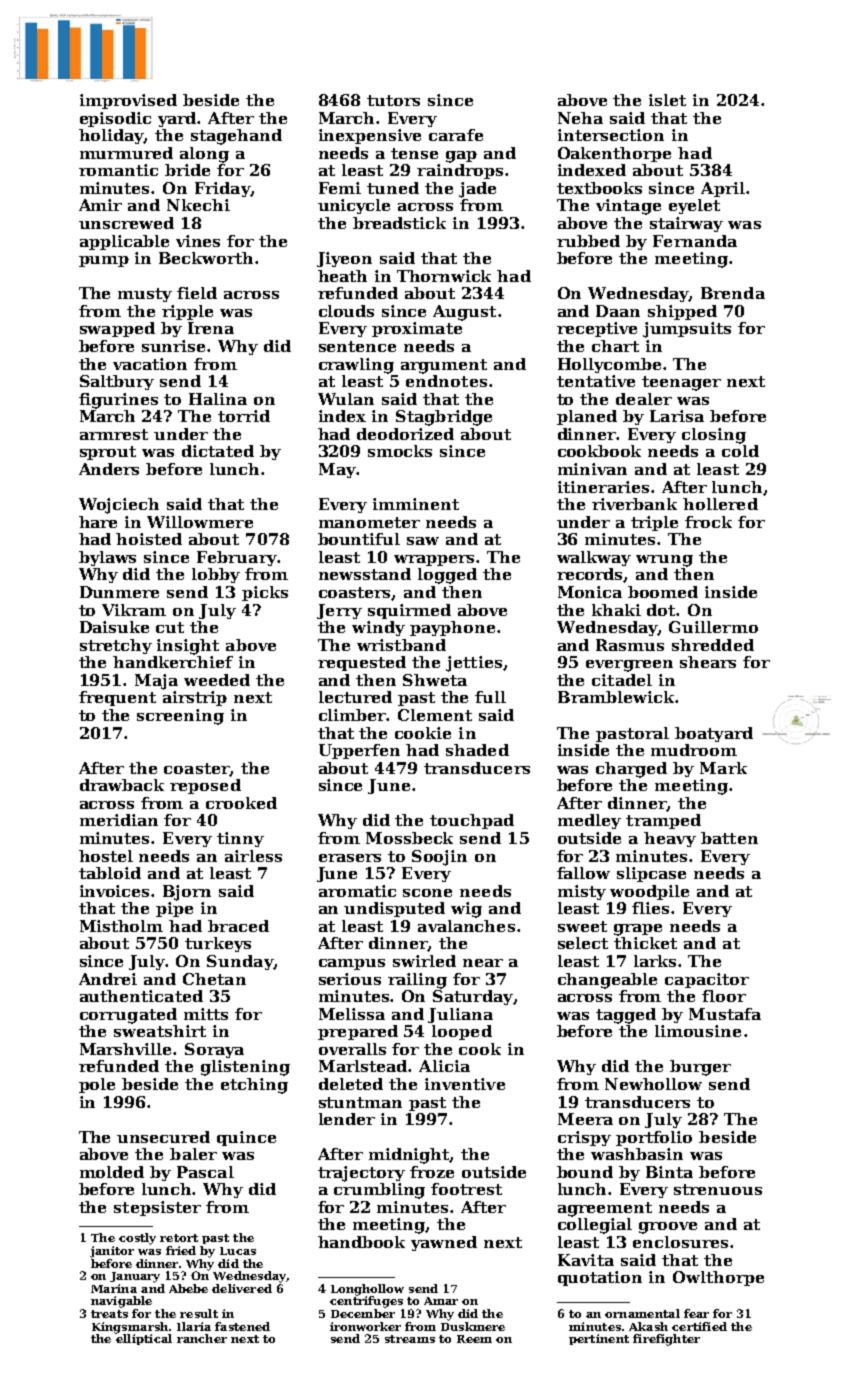 The height and width of the screenshot is (1400, 849). Describe the element at coordinates (344, 259) in the screenshot. I see `Jiyeon` at that location.
